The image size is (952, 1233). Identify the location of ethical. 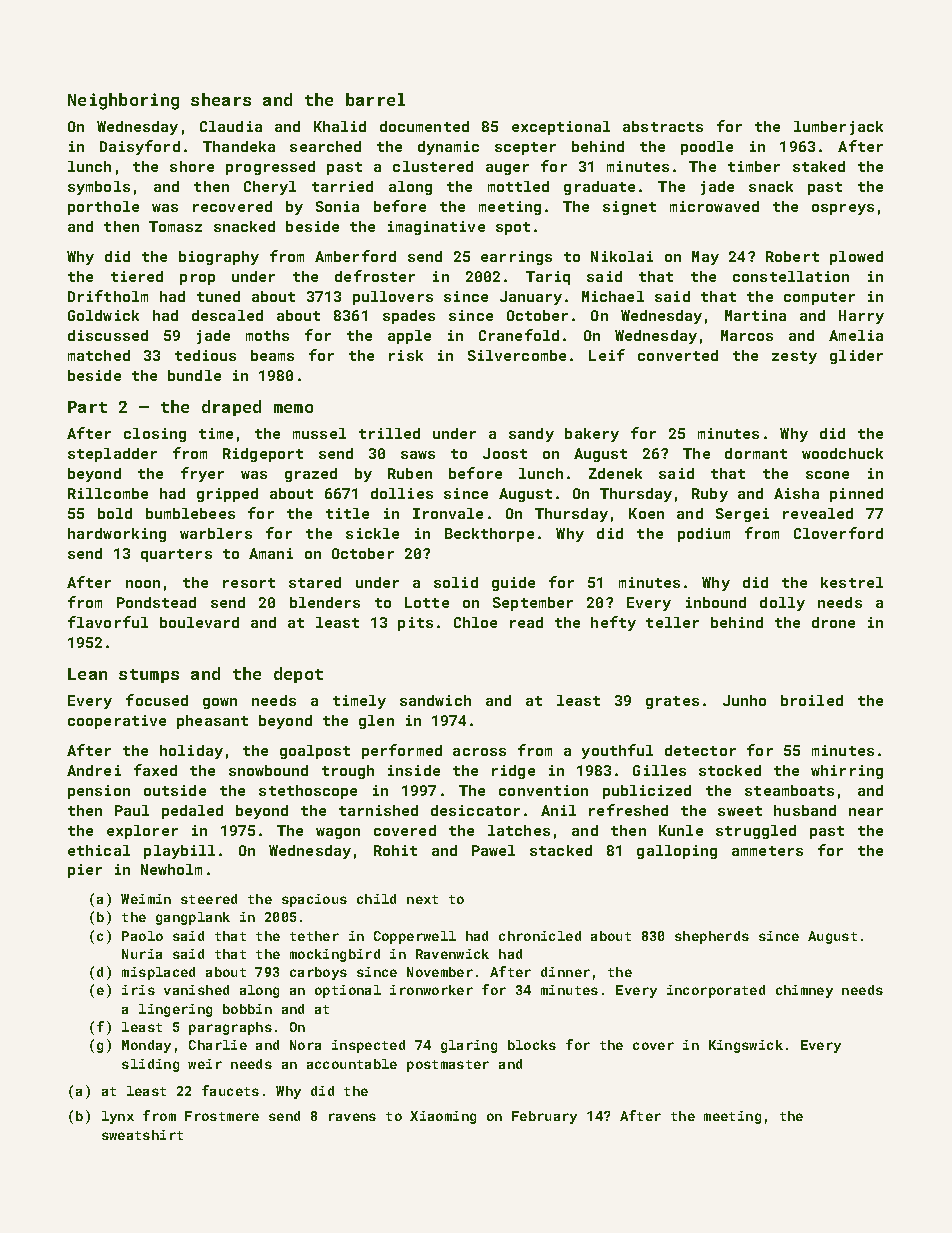
(99, 850).
